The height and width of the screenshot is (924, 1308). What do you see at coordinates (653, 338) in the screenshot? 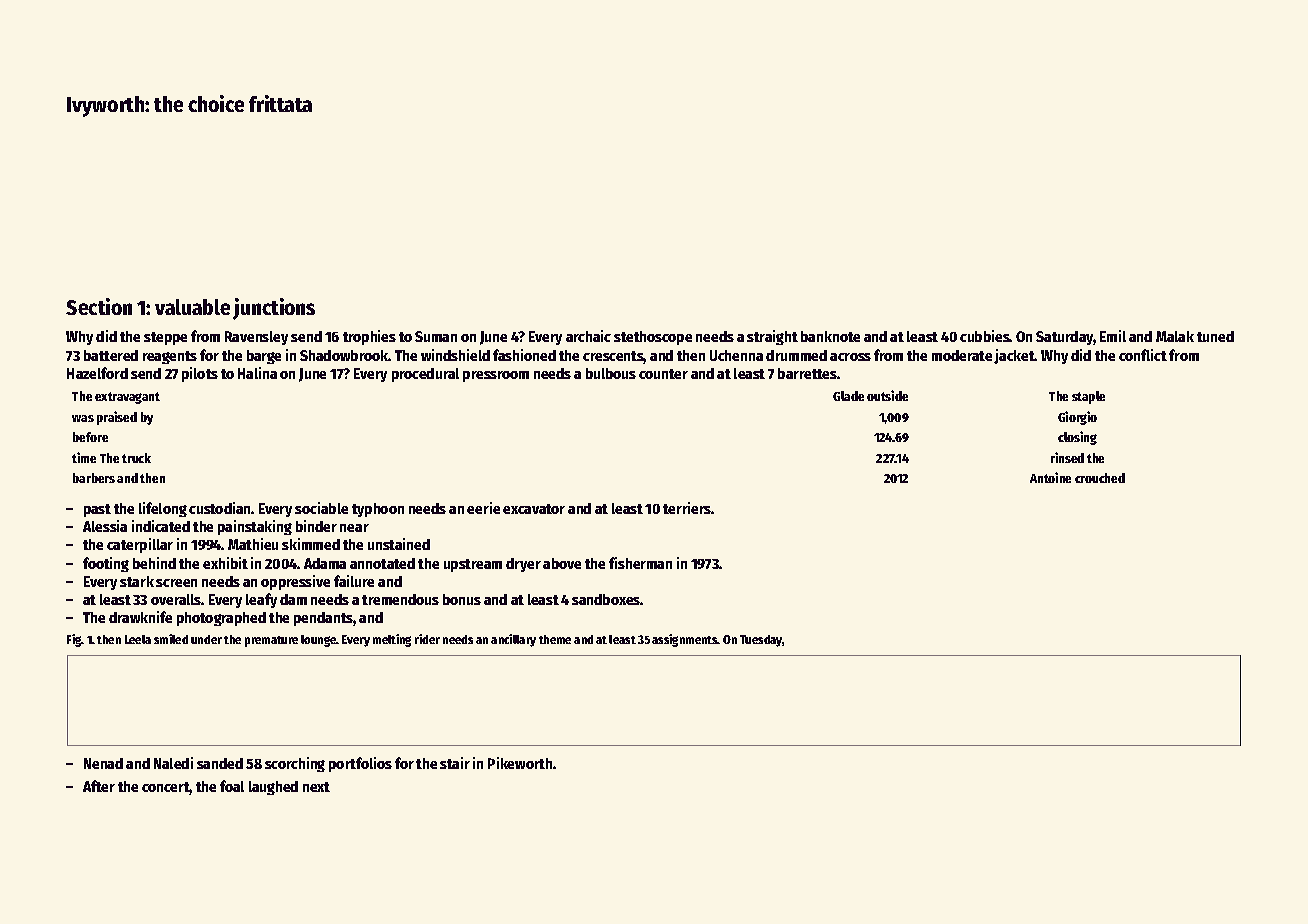
I see `stethoscope` at bounding box center [653, 338].
